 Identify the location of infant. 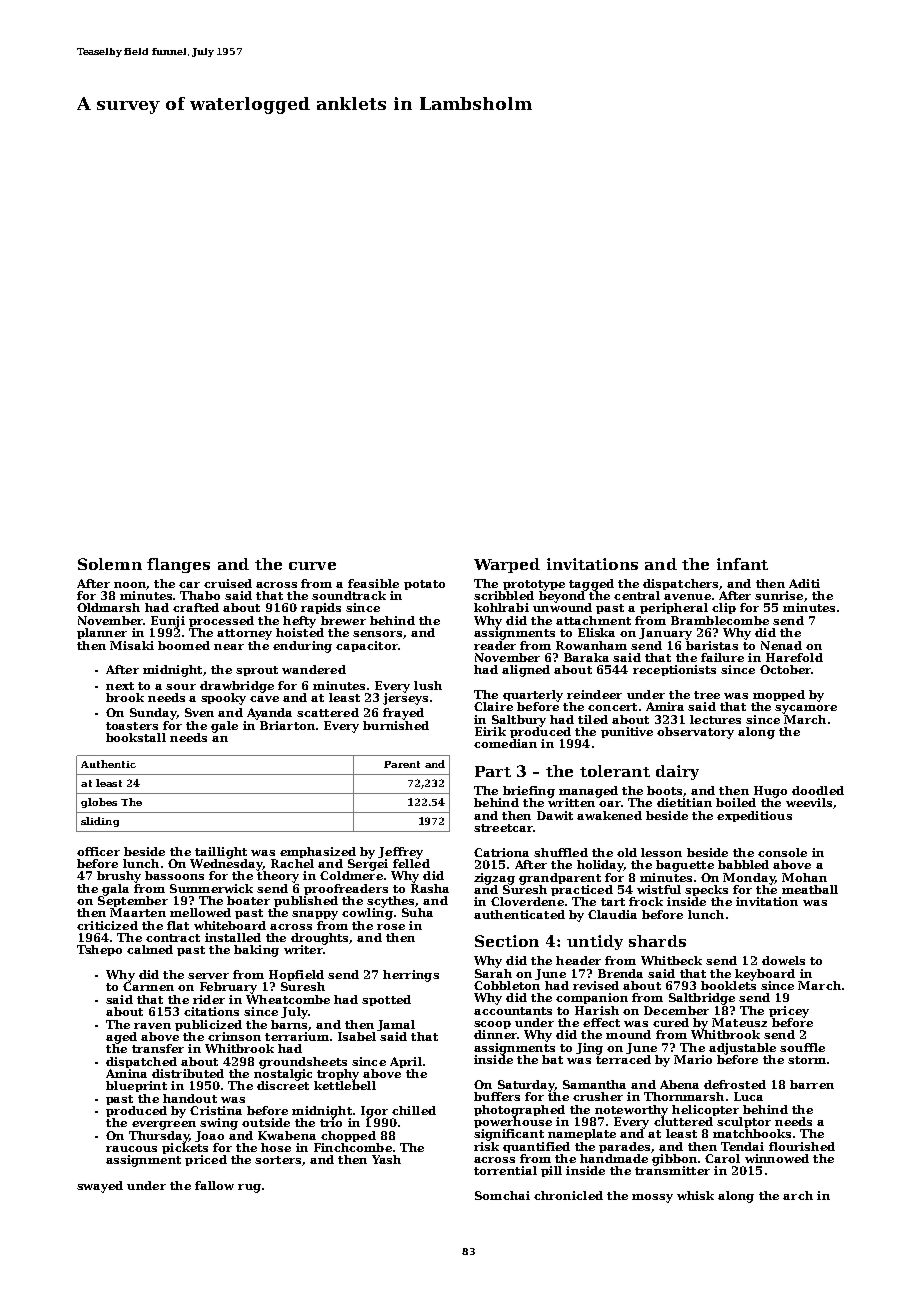
(742, 564).
